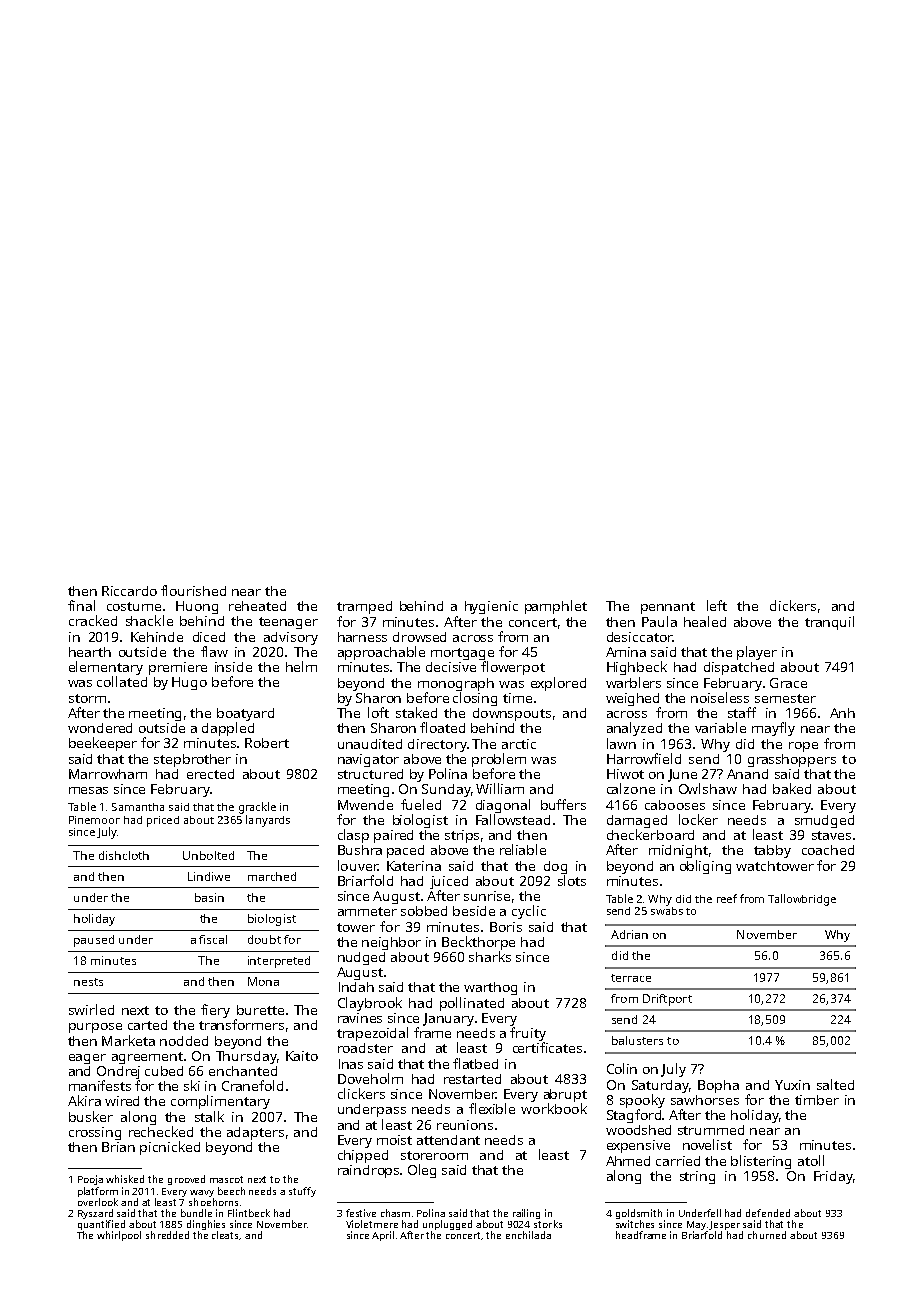 The height and width of the image is (1308, 924). I want to click on manifests, so click(100, 1085).
